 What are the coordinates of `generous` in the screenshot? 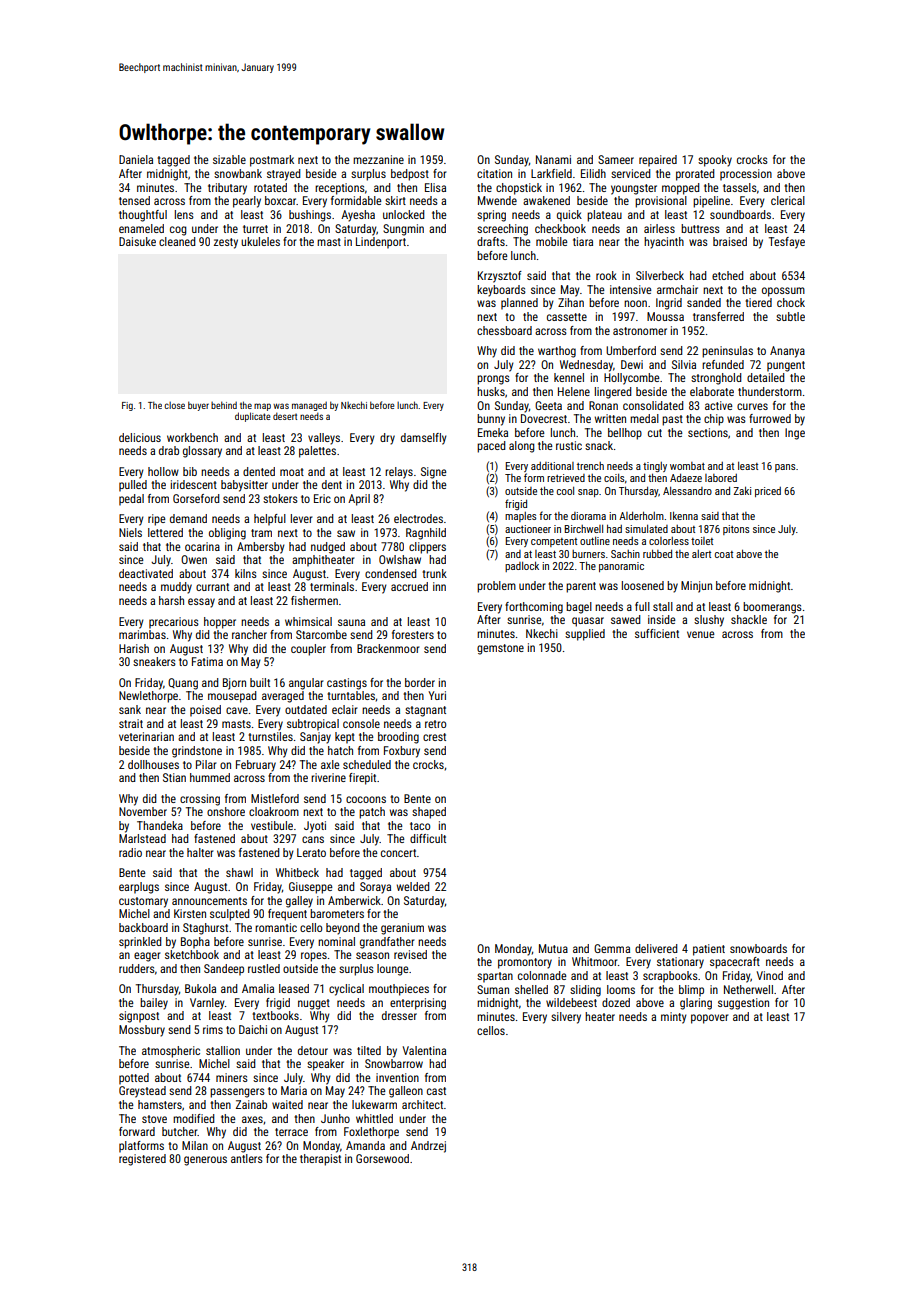 It's located at (205, 1161).
